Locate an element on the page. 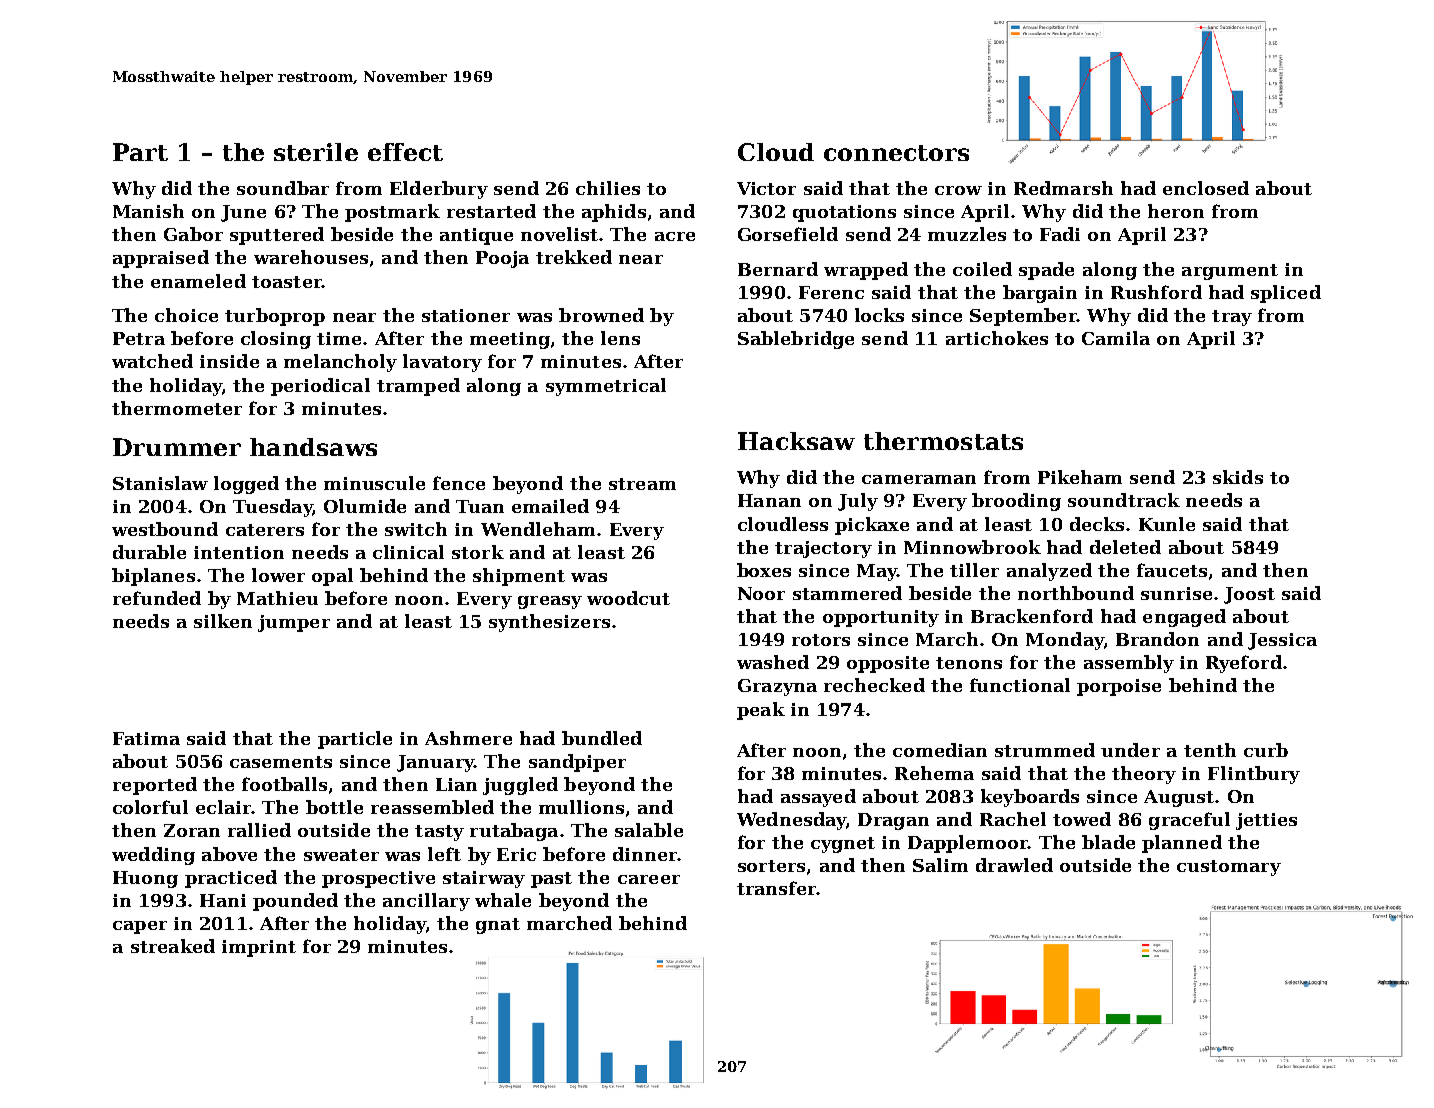 Image resolution: width=1434 pixels, height=1108 pixels. engaged is located at coordinates (1184, 618).
